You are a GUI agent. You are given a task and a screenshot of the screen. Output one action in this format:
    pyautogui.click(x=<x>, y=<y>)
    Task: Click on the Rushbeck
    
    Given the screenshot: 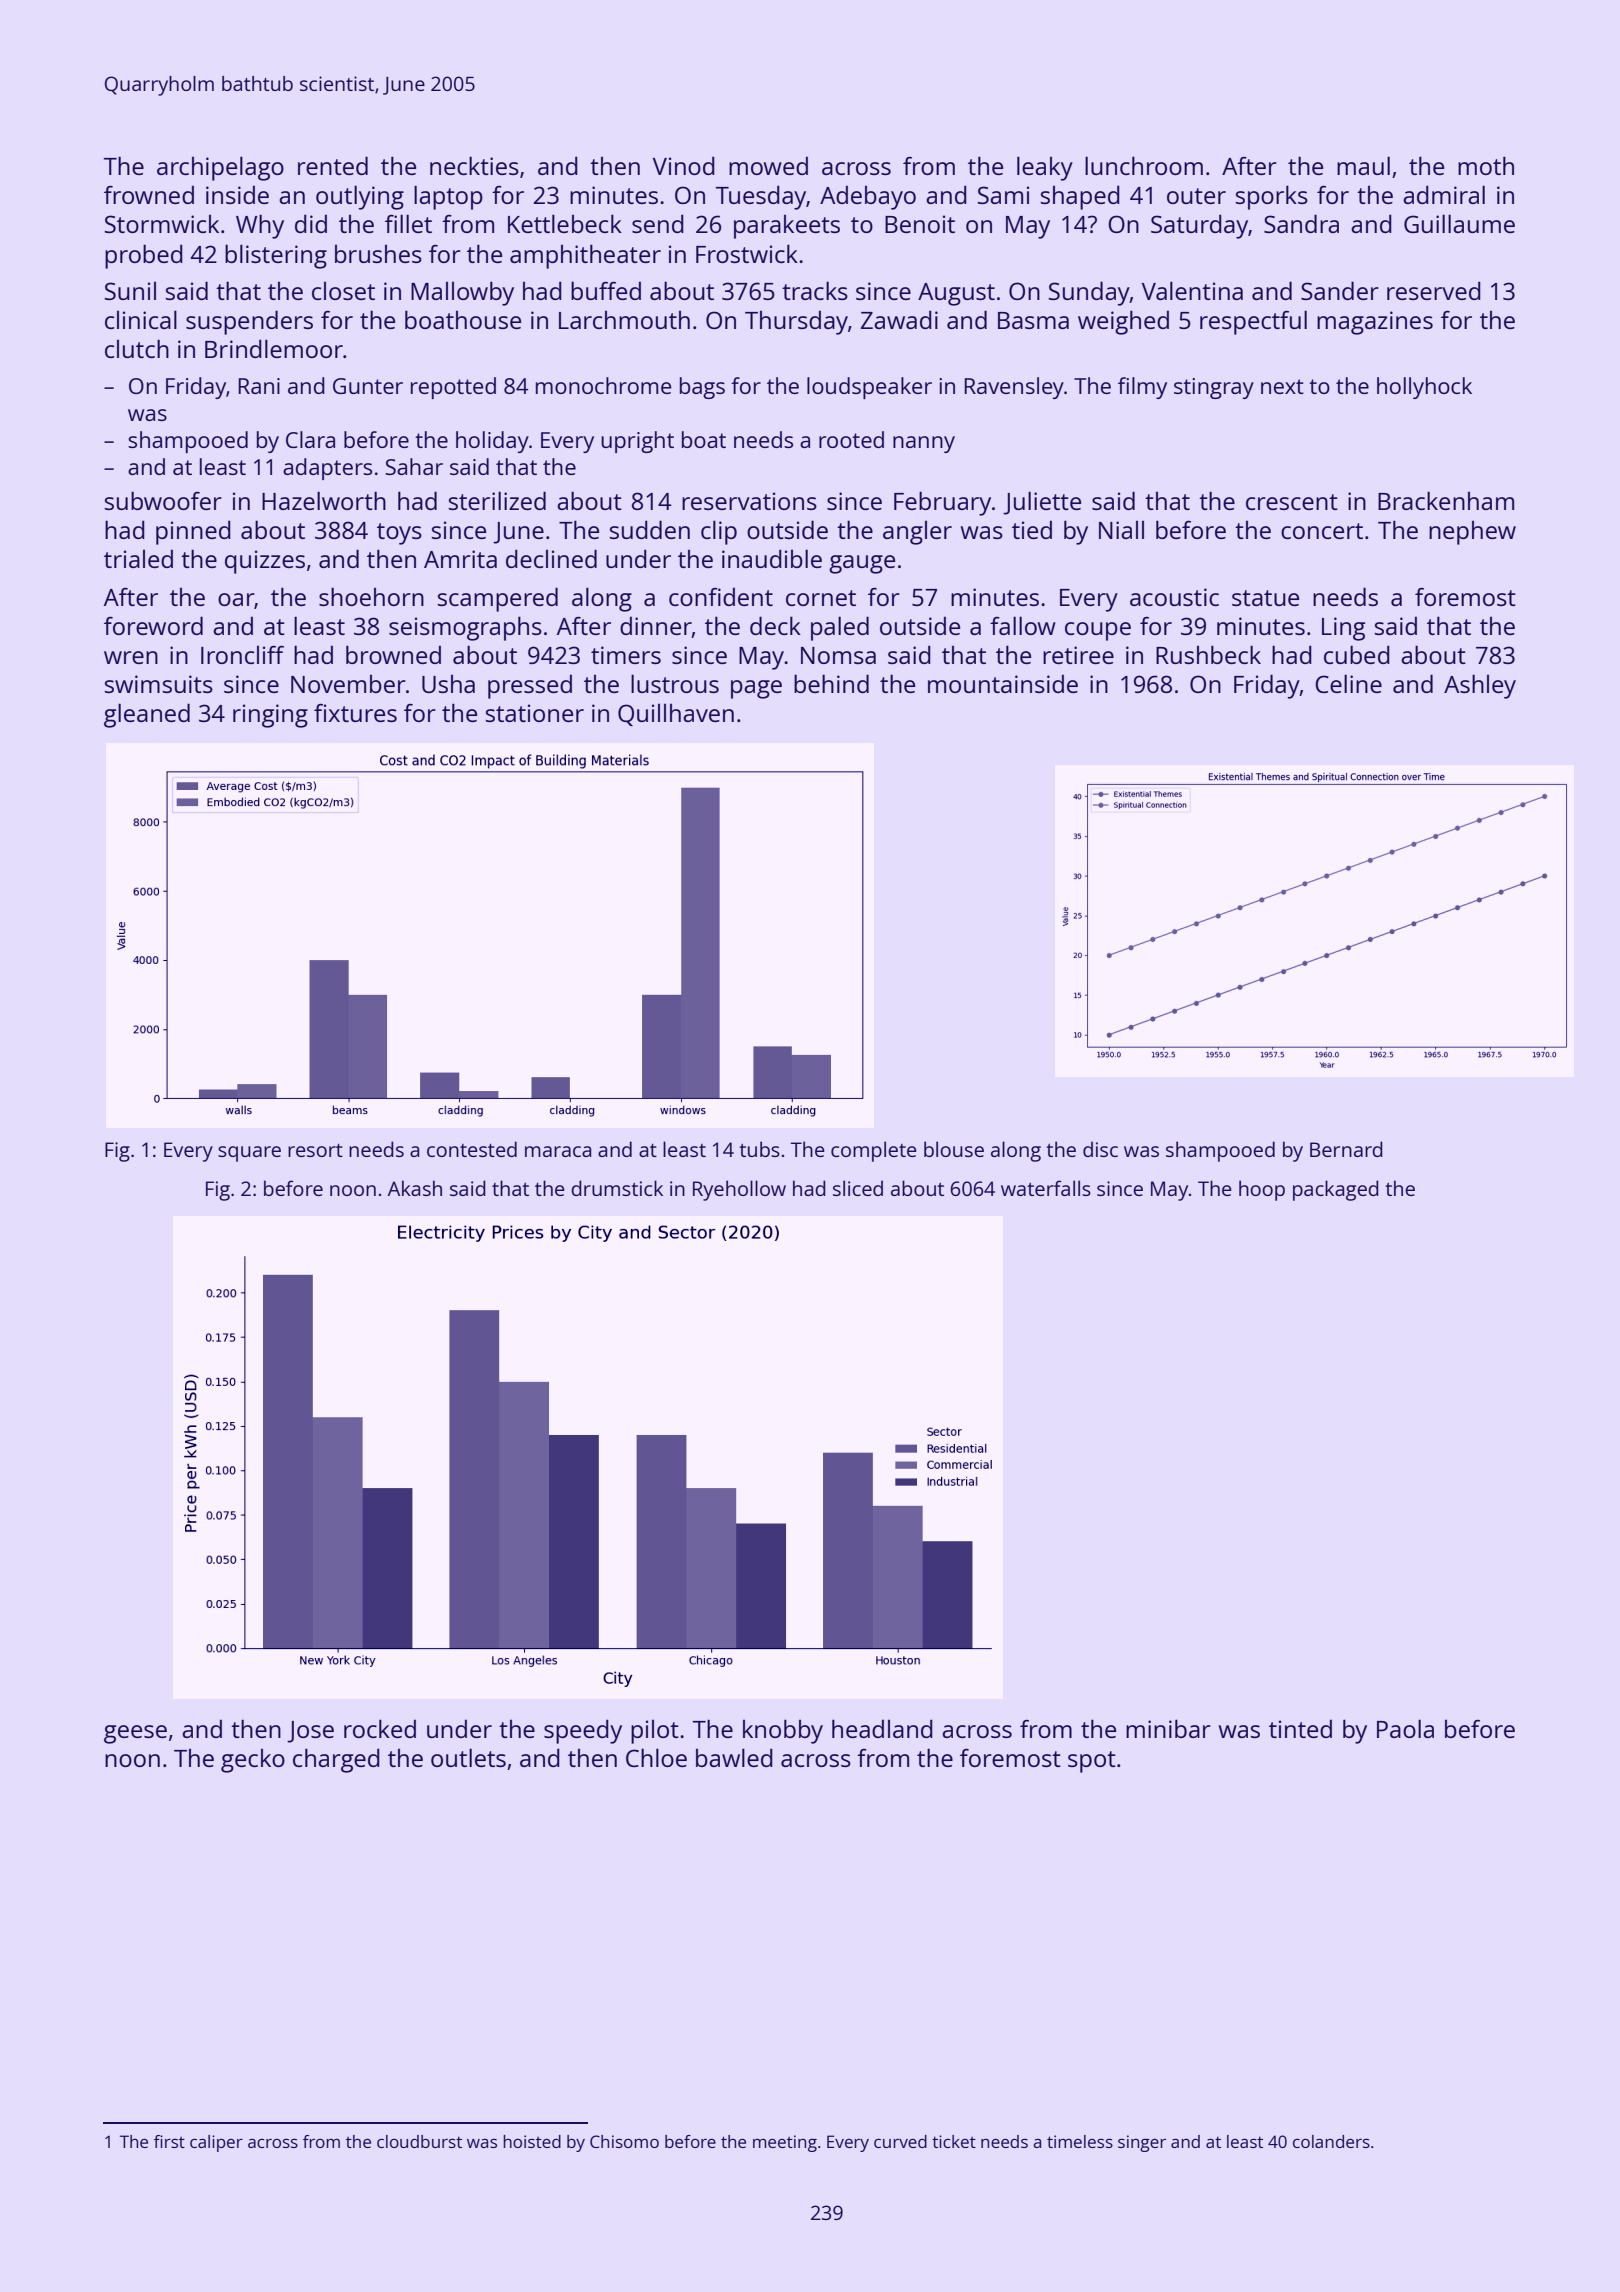 What is the action you would take?
    pyautogui.click(x=1208, y=654)
